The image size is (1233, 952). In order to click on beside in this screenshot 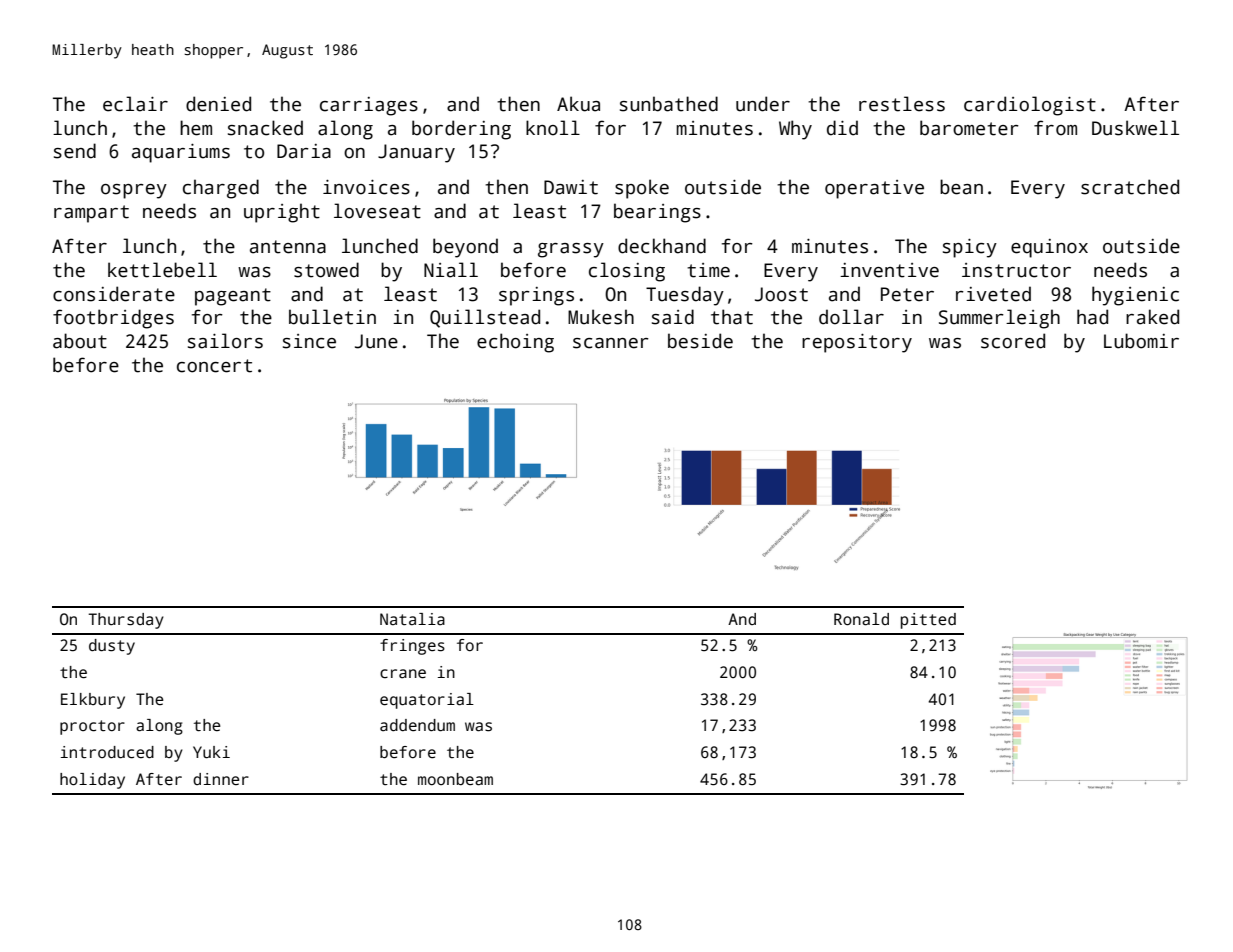, I will do `click(700, 341)`.
